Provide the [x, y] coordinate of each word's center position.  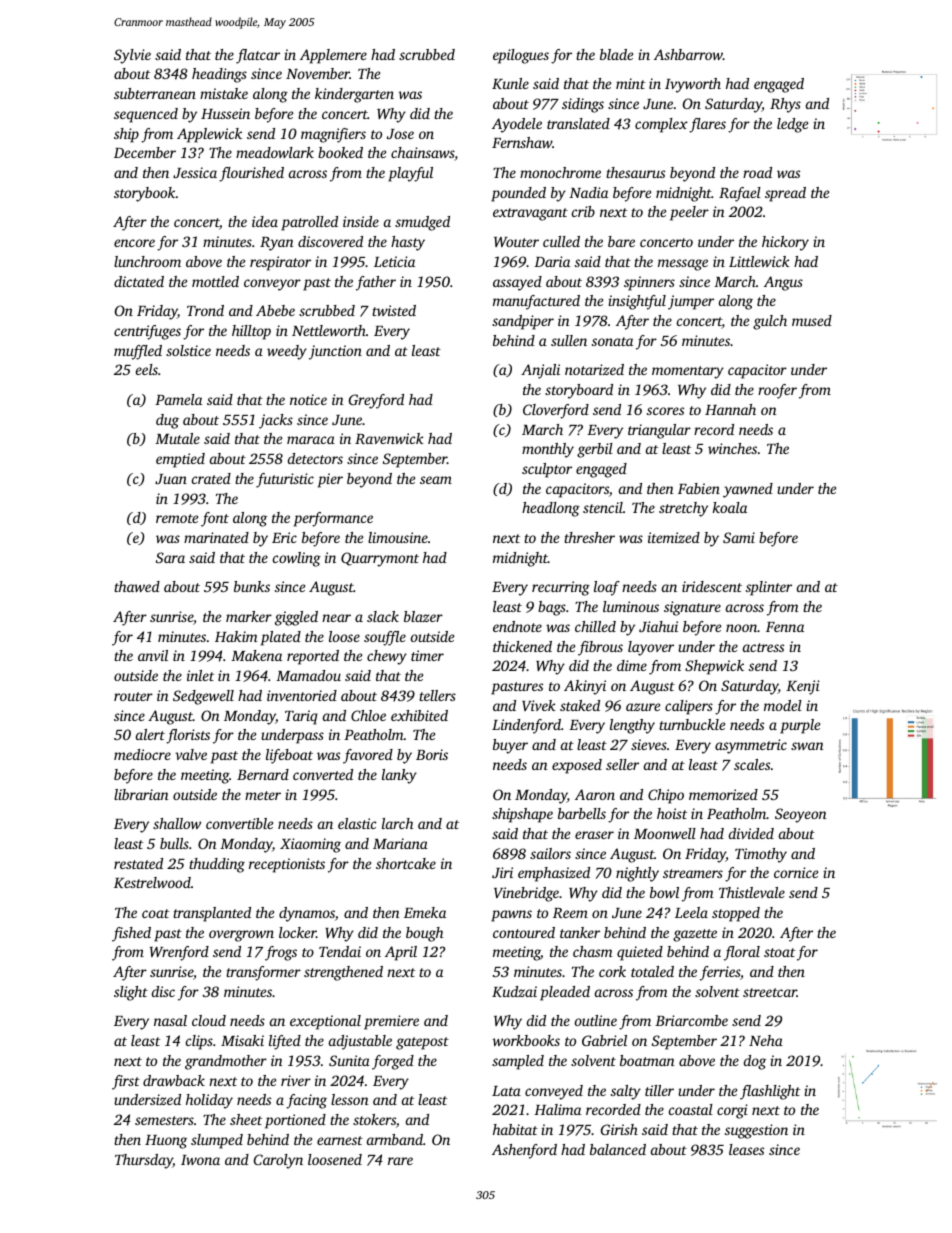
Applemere [333, 56]
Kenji [803, 687]
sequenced [146, 115]
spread [785, 194]
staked [580, 705]
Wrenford [179, 953]
